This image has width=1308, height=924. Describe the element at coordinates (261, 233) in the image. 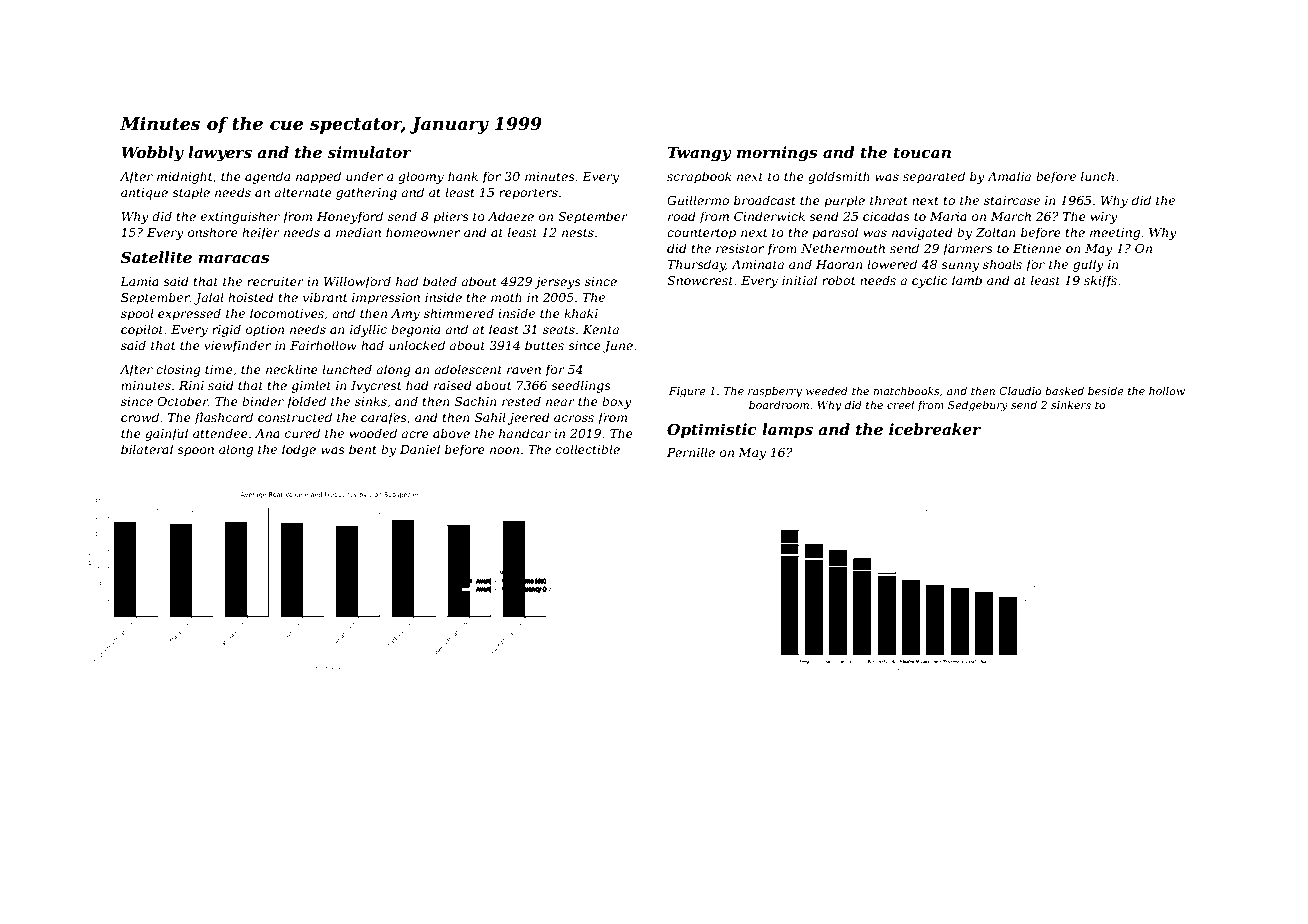

I see `heifer` at that location.
